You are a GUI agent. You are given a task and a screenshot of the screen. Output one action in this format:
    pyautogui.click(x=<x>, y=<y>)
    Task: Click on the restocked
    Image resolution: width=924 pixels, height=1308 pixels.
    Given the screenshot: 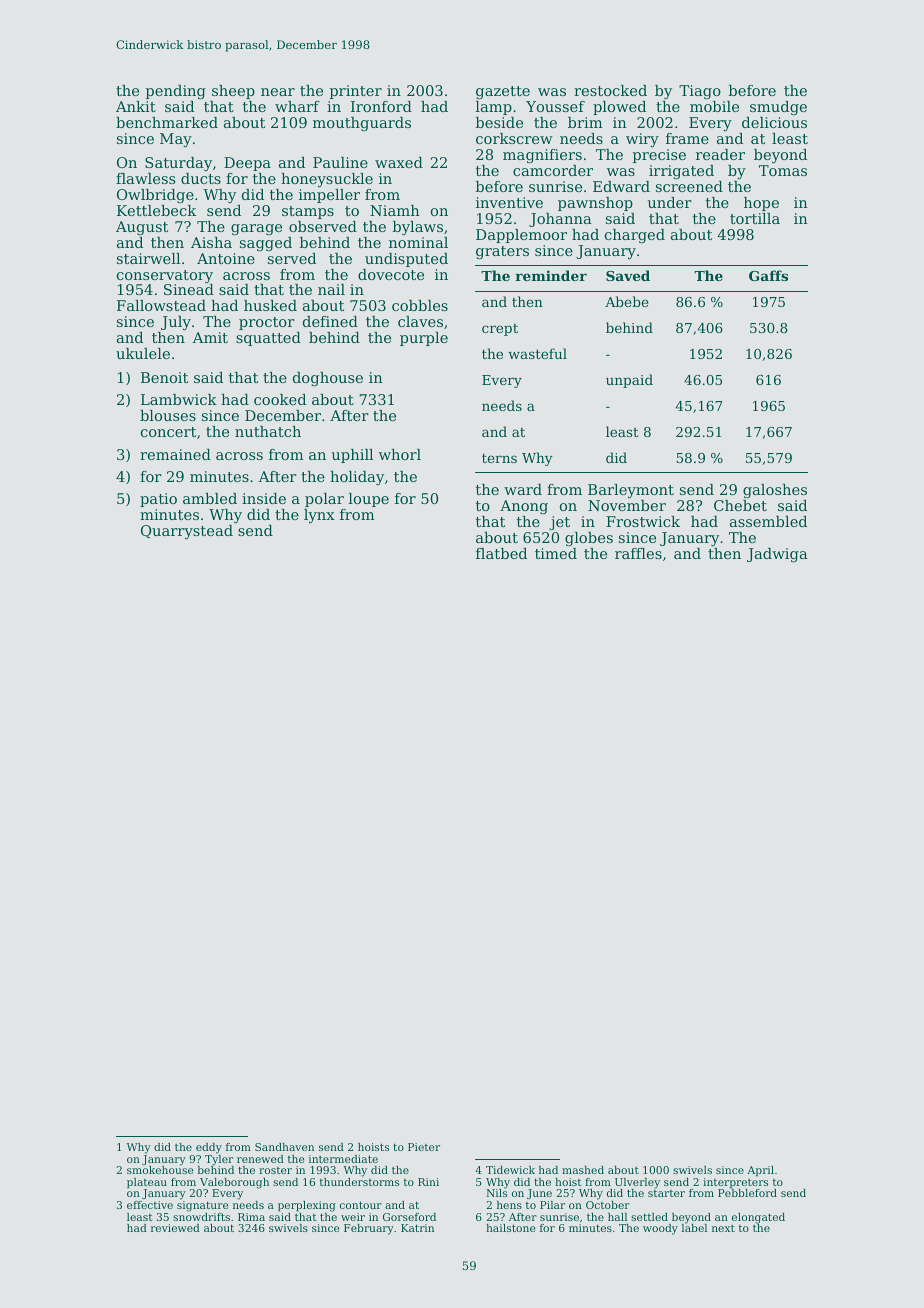 What is the action you would take?
    pyautogui.click(x=610, y=90)
